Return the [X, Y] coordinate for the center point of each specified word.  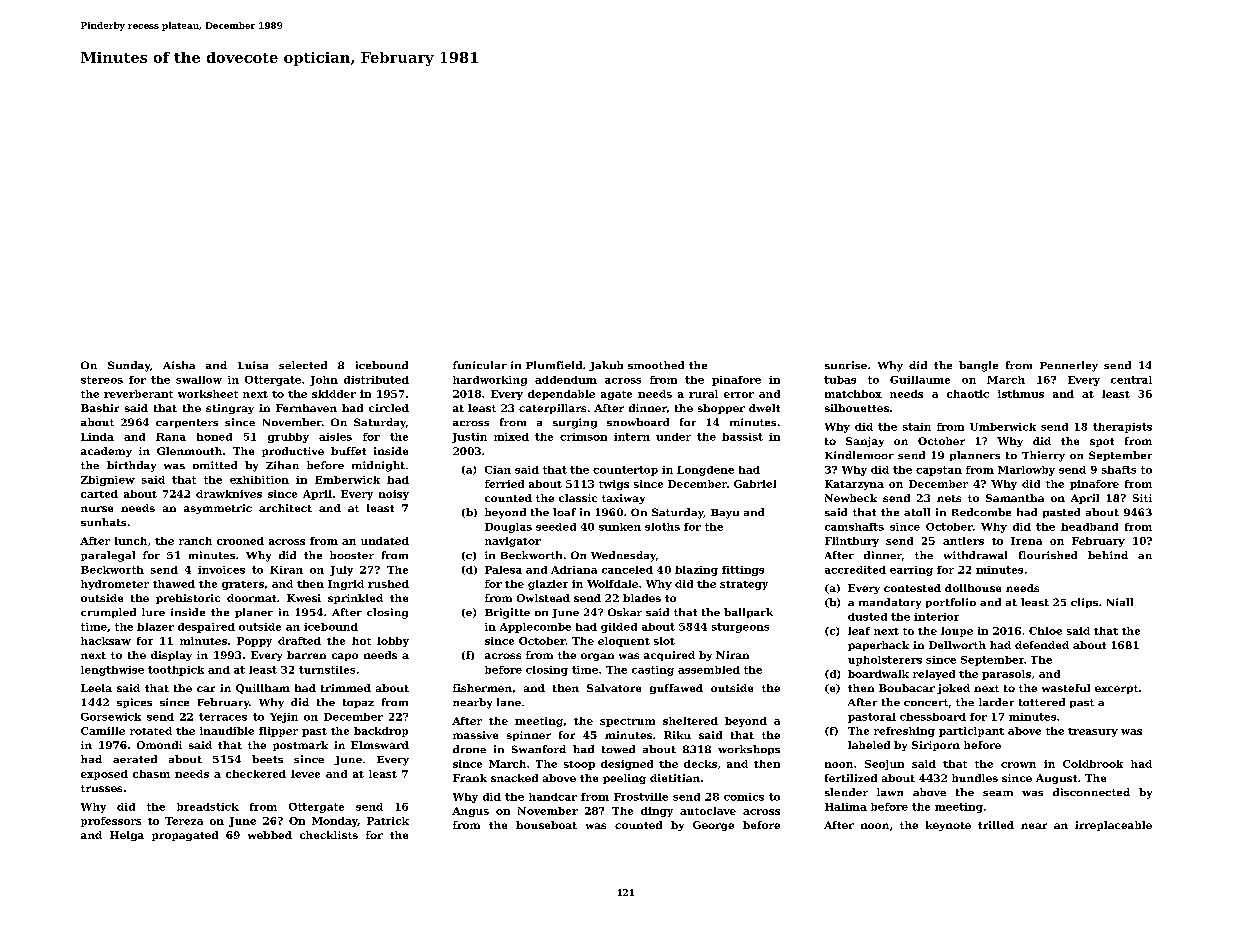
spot [1102, 442]
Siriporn [936, 746]
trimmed [346, 688]
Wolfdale [612, 584]
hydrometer [115, 585]
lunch [131, 541]
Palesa [503, 570]
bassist [742, 437]
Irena [1026, 541]
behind [1108, 555]
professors [111, 822]
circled [389, 408]
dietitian [675, 778]
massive [475, 735]
